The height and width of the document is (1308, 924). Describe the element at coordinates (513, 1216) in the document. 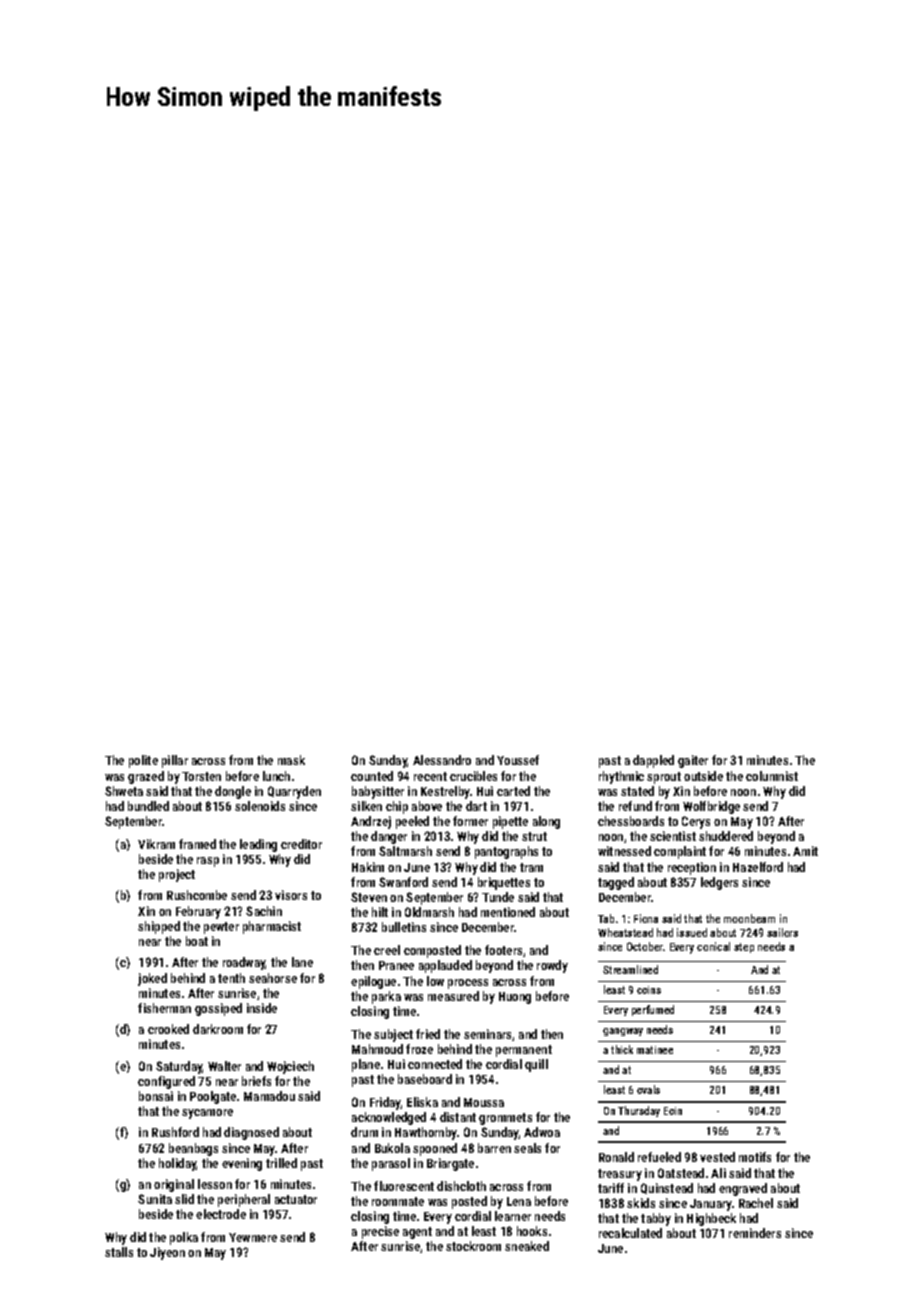

I see `learner` at that location.
